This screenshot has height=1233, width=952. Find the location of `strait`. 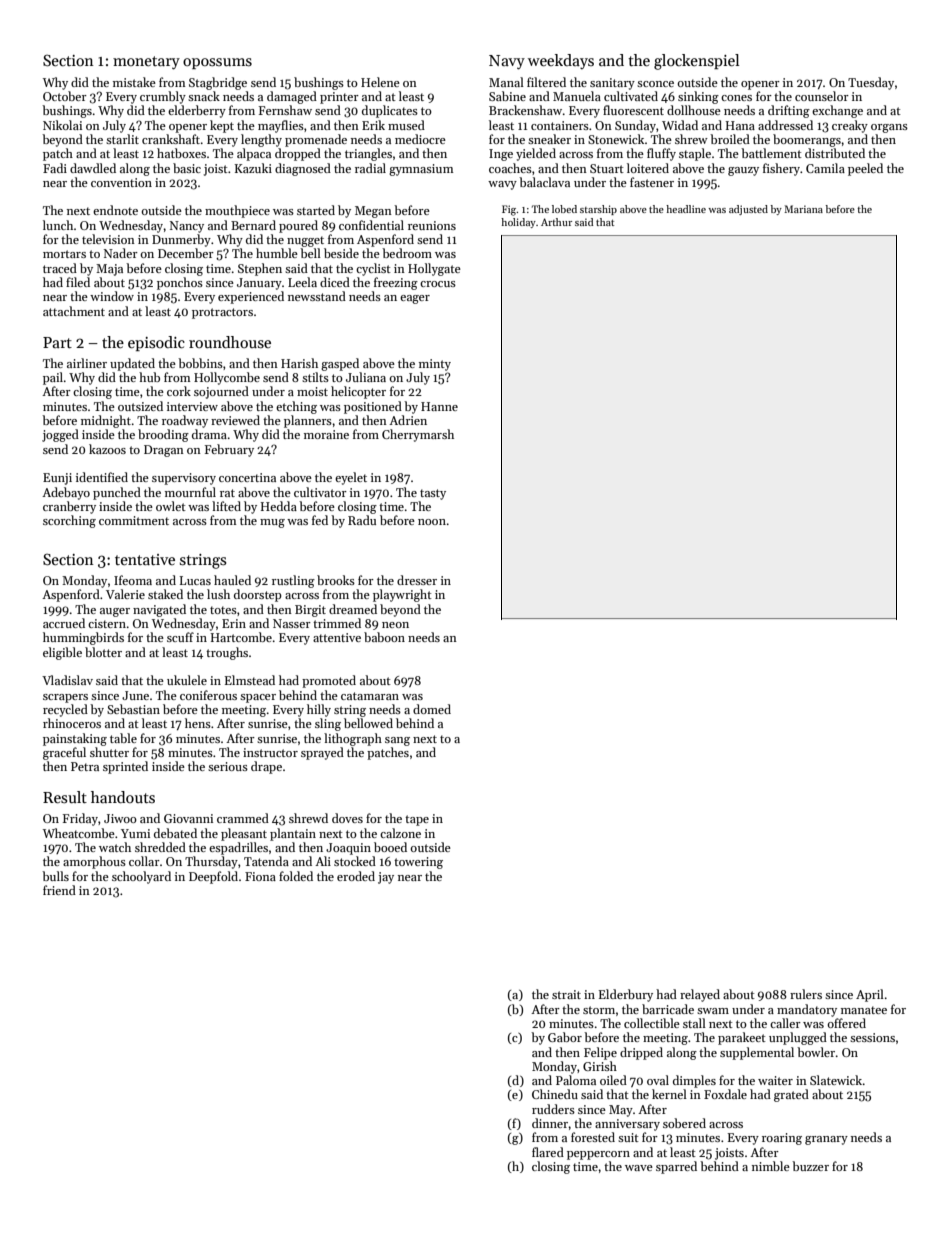

strait is located at coordinates (566, 994).
